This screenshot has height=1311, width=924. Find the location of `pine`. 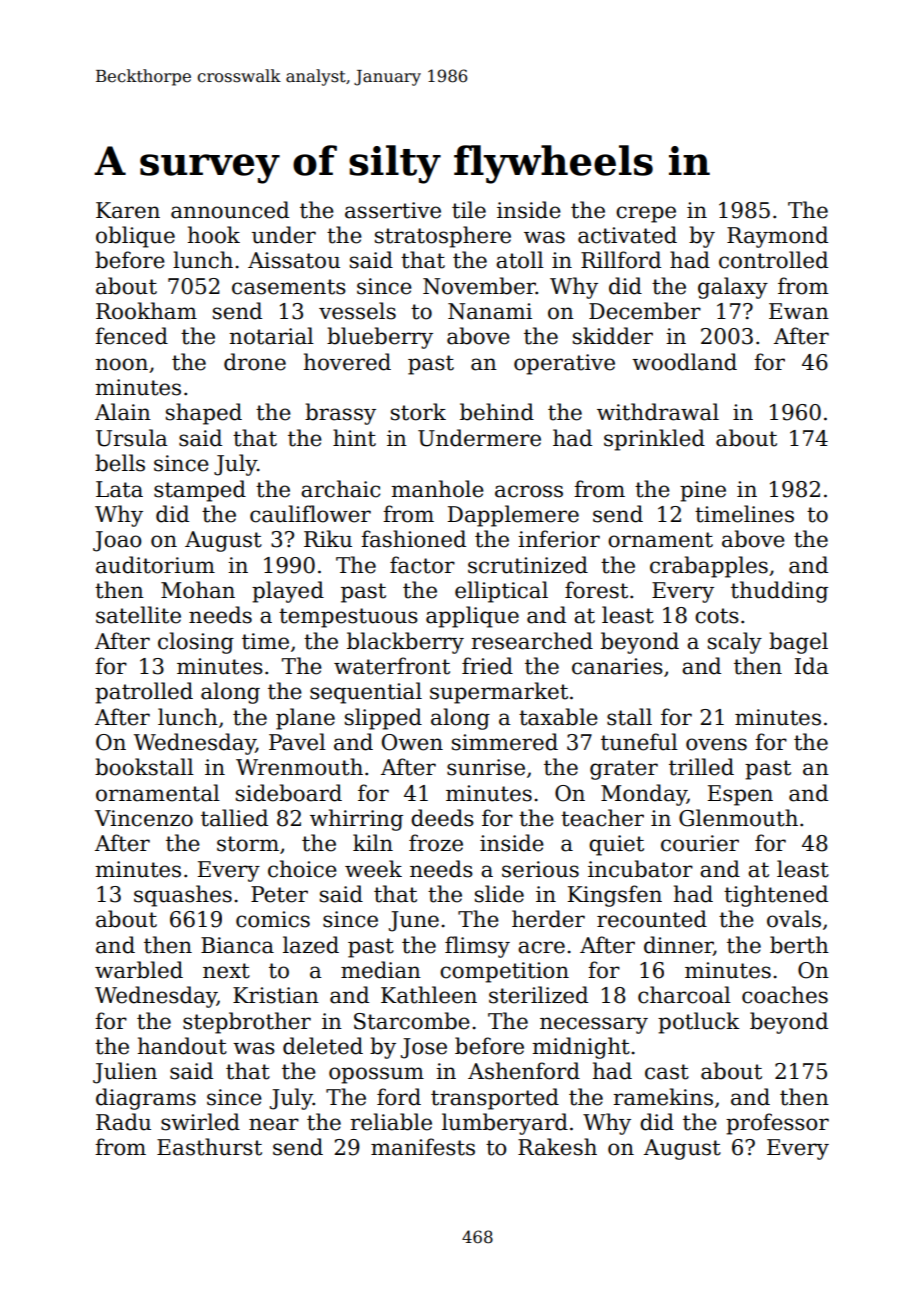

pine is located at coordinates (703, 491).
